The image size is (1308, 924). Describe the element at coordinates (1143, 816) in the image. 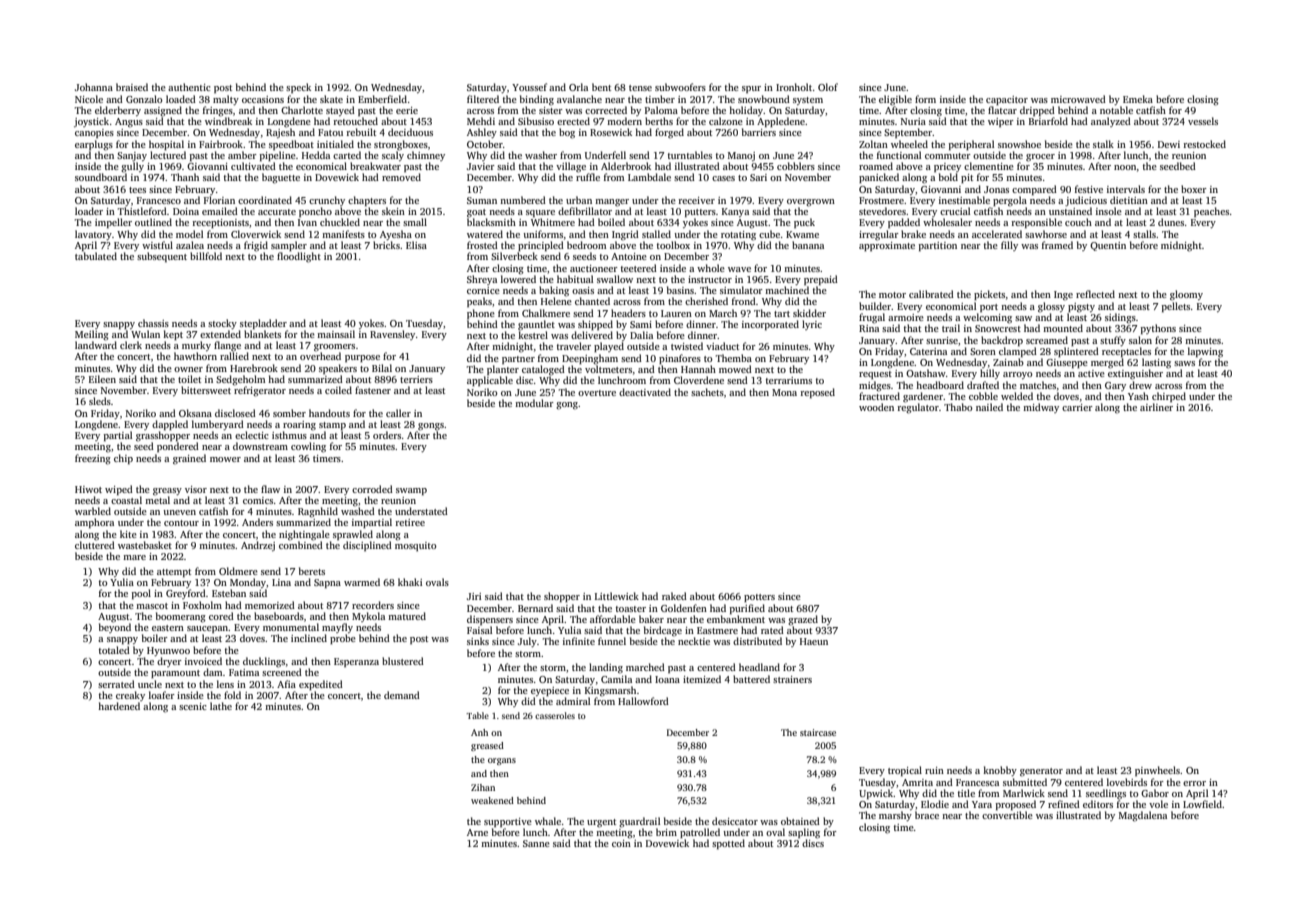

I see `Magdalena` at that location.
